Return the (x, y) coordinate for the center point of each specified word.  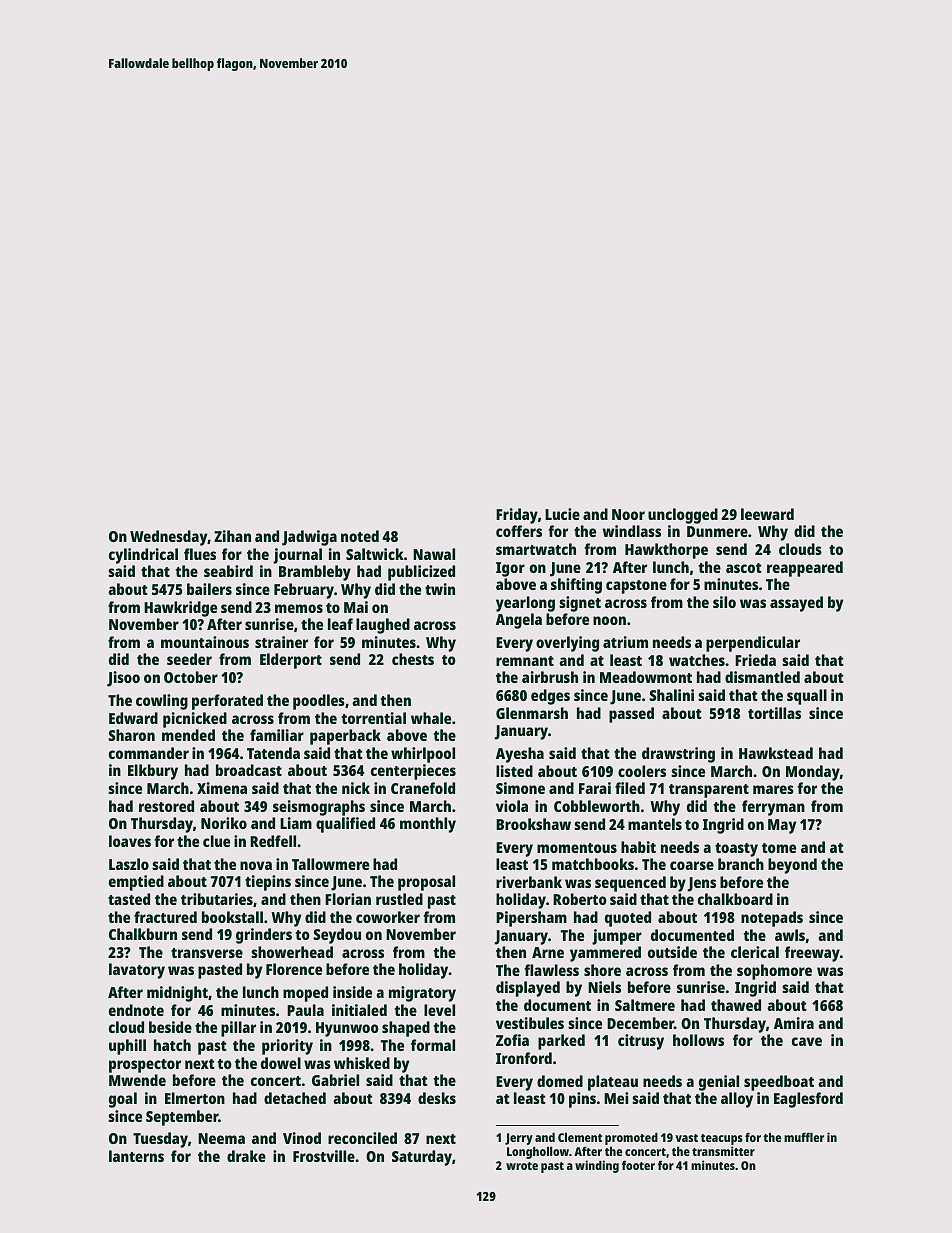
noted (360, 536)
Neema (221, 1138)
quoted (628, 919)
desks (437, 1098)
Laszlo (129, 864)
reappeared (805, 569)
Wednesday (169, 538)
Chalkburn (143, 934)
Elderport (291, 661)
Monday (813, 773)
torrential (374, 718)
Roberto (580, 899)
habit (638, 847)
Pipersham (531, 919)
